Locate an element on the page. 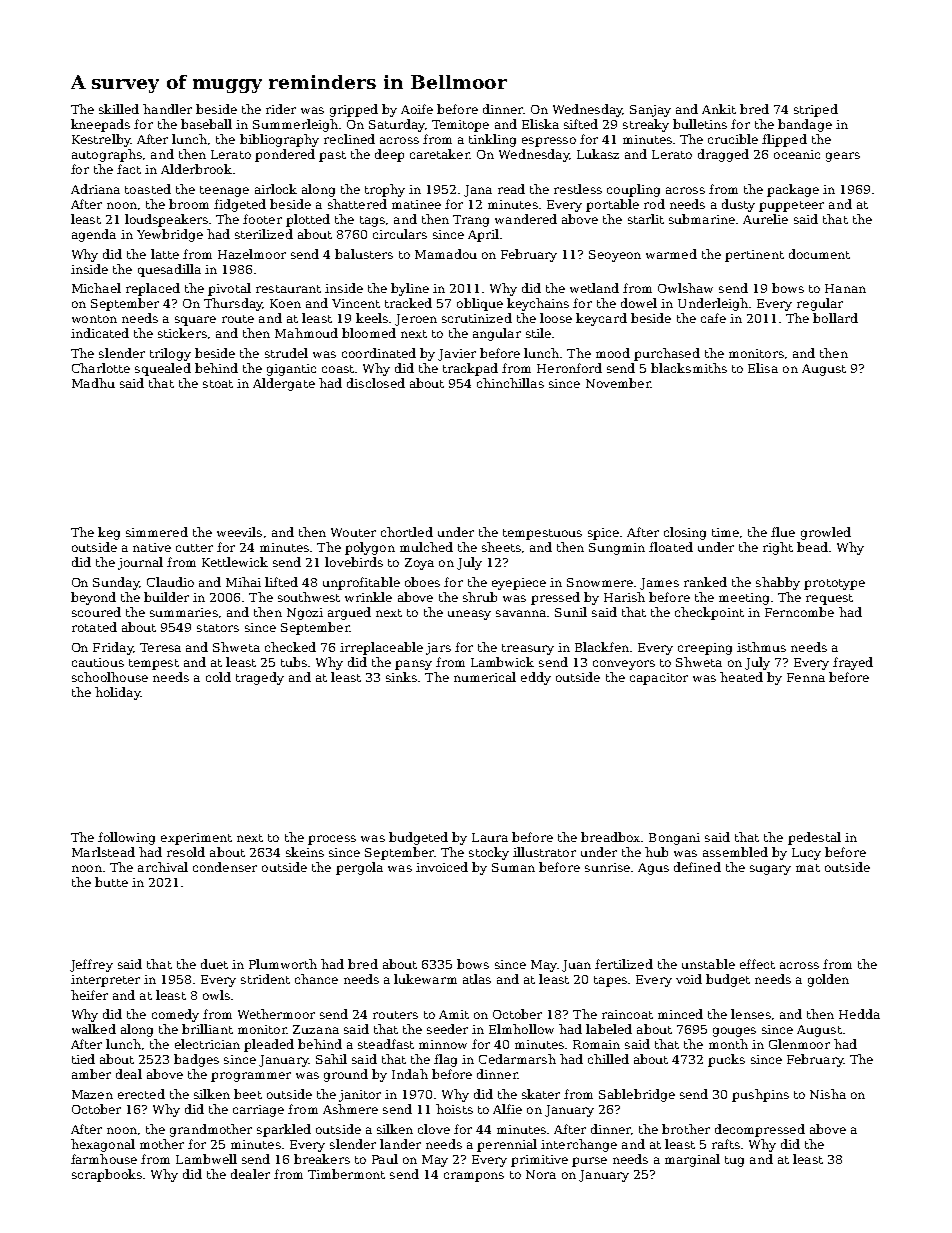 The height and width of the image is (1233, 952). sifted is located at coordinates (581, 124).
